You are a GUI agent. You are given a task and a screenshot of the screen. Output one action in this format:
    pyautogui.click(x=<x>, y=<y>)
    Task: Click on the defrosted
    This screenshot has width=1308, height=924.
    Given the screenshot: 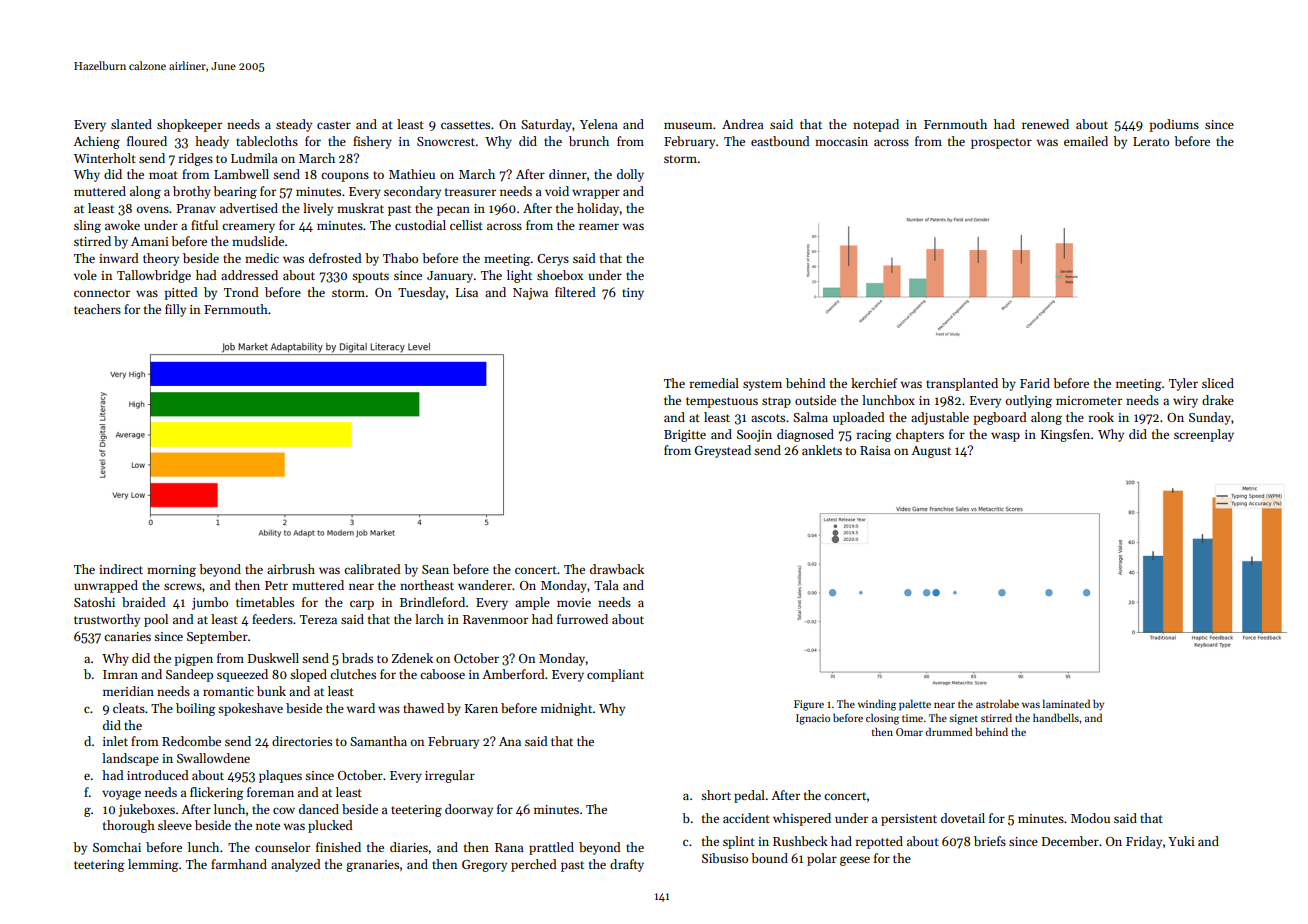 What is the action you would take?
    pyautogui.click(x=335, y=258)
